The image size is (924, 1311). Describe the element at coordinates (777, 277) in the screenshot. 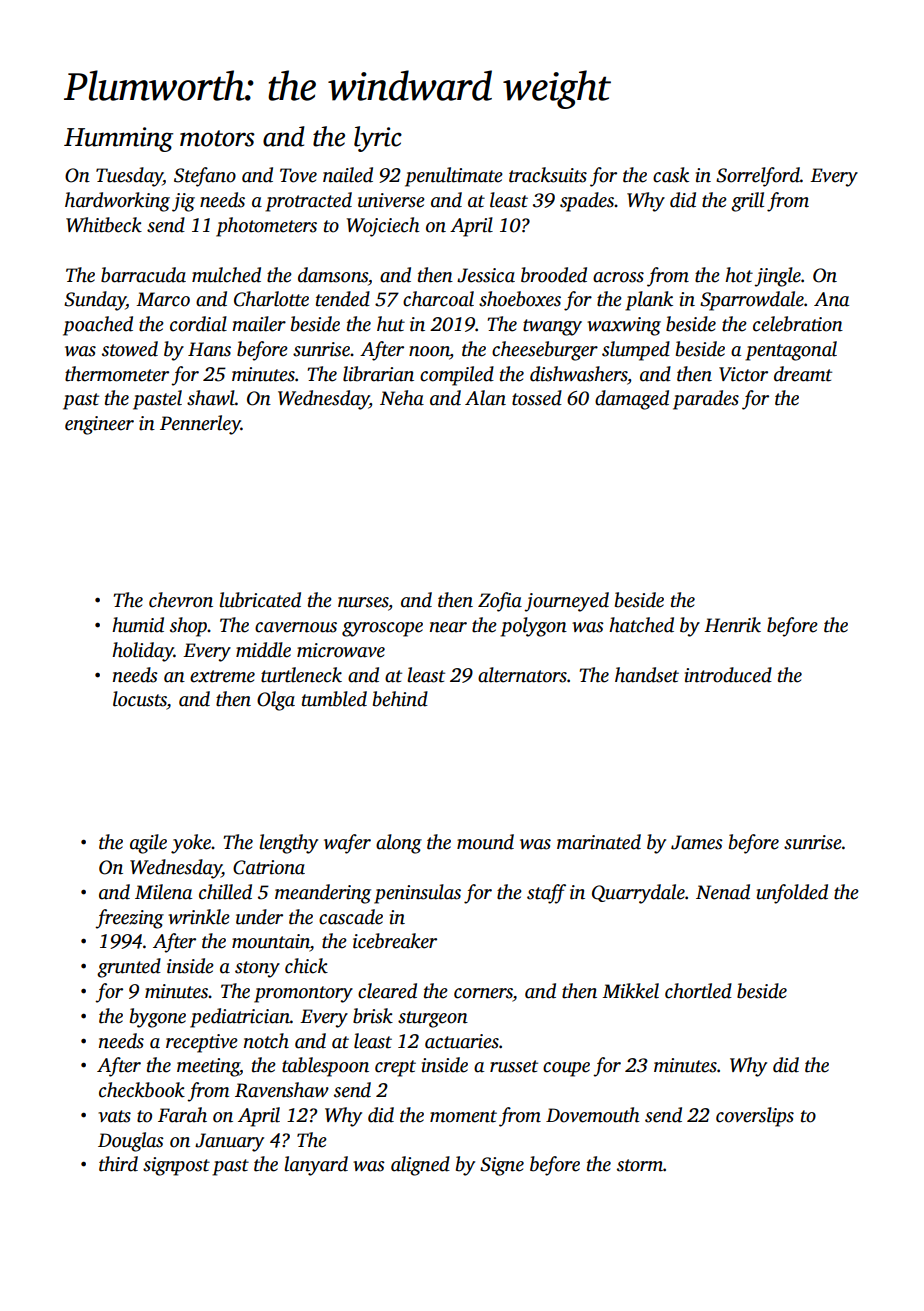

I see `jingle` at that location.
